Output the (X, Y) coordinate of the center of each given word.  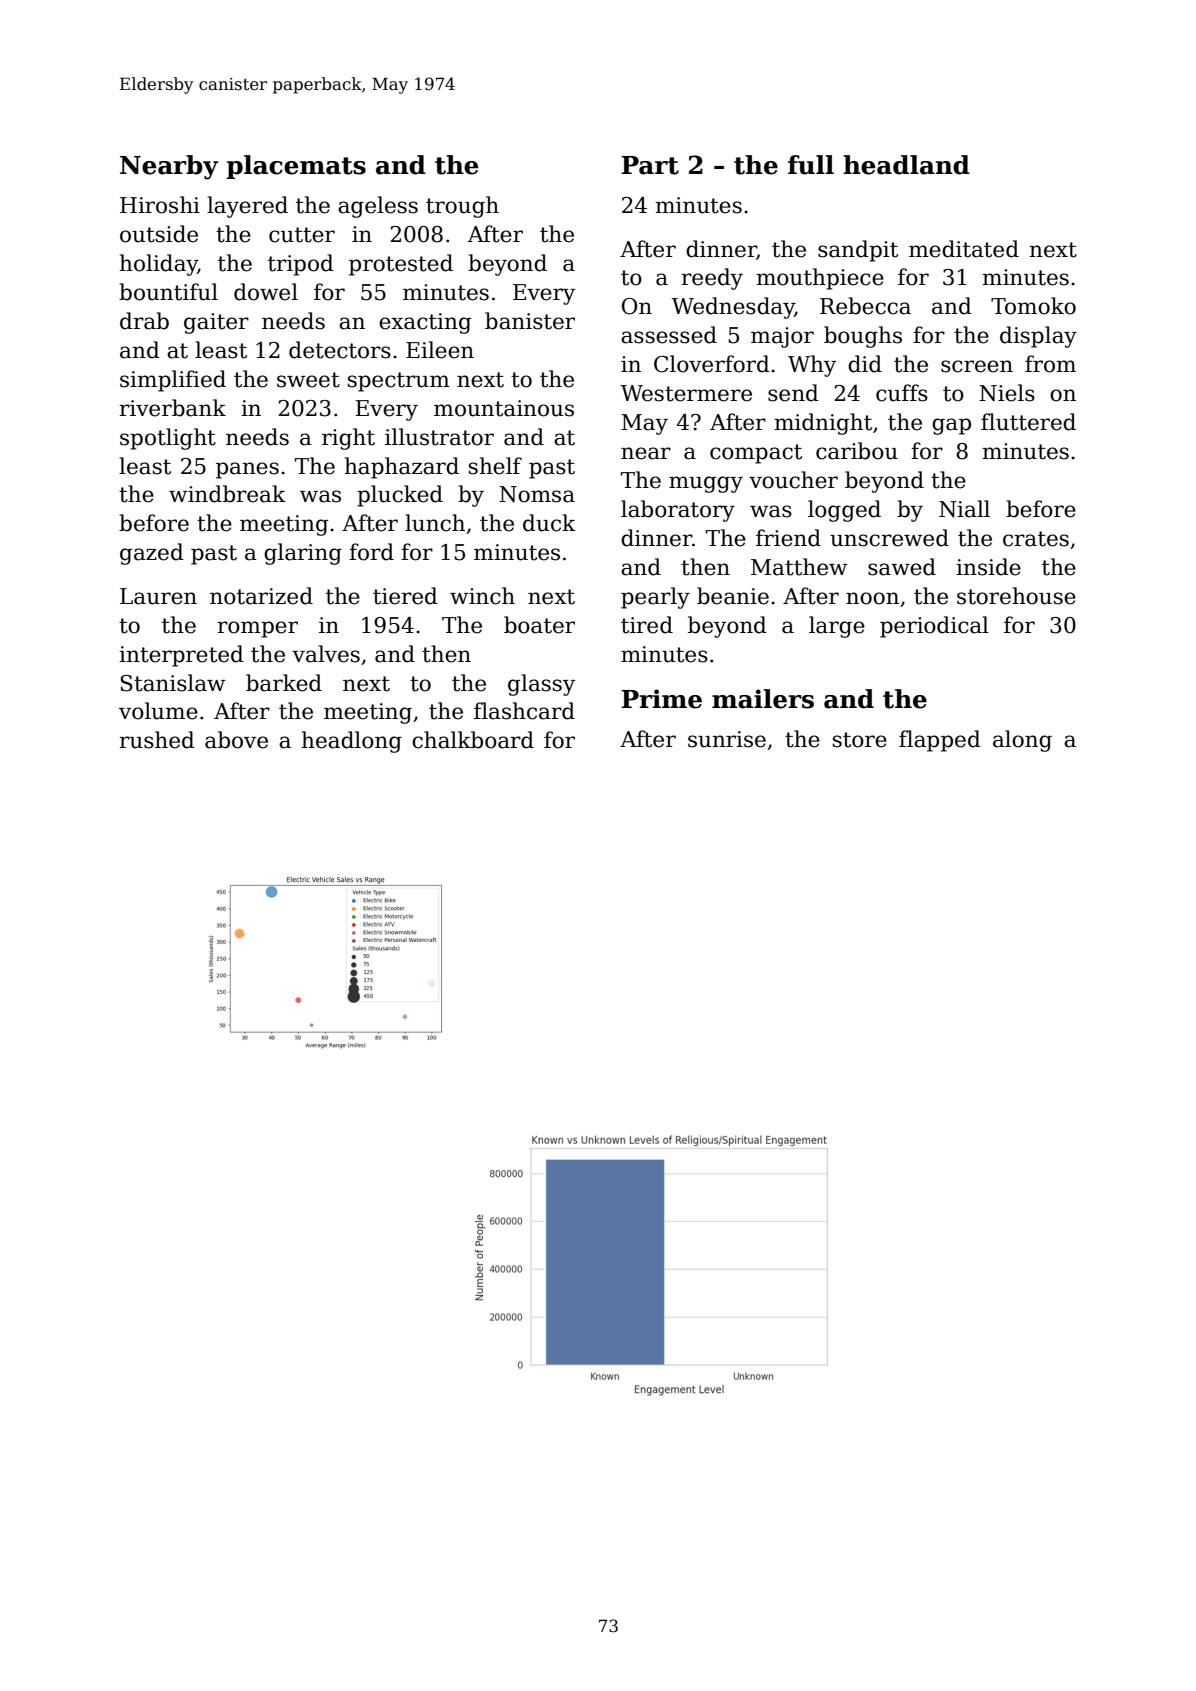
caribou (857, 451)
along (1022, 741)
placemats (296, 167)
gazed (152, 554)
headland (906, 165)
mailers (763, 699)
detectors (340, 350)
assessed (669, 335)
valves (326, 654)
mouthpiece (820, 279)
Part (650, 165)
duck (549, 523)
